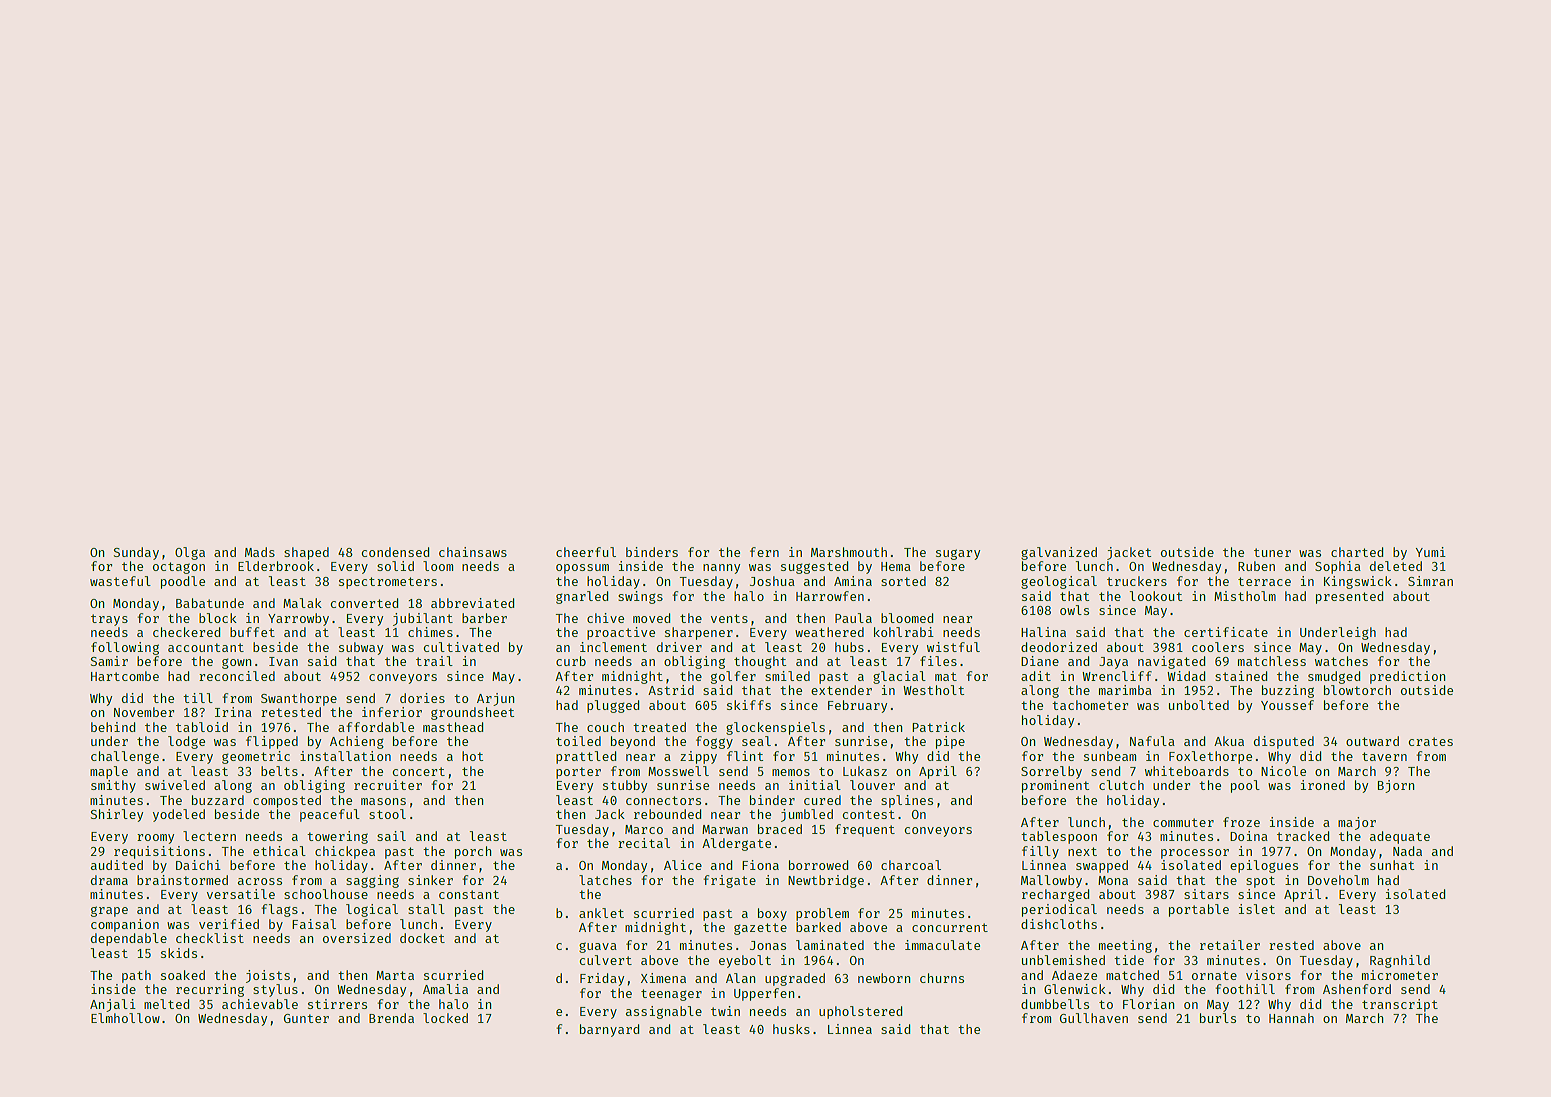  What do you see at coordinates (388, 583) in the screenshot?
I see `spectrometers` at bounding box center [388, 583].
